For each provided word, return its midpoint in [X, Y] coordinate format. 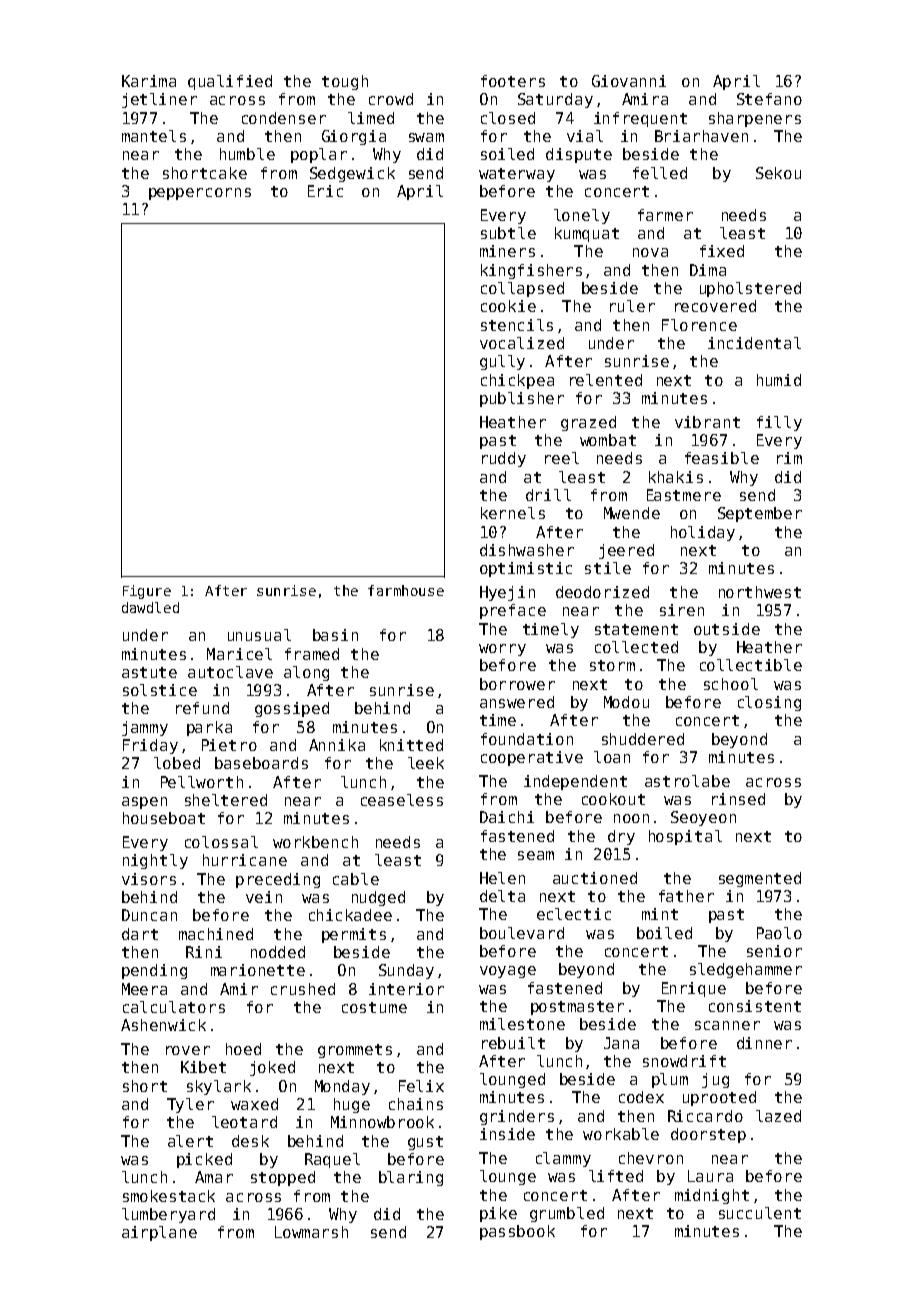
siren [682, 610]
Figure [147, 592]
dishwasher [527, 550]
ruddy [504, 459]
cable [356, 879]
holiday [703, 533]
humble [247, 154]
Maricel [239, 654]
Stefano [769, 99]
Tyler [190, 1105]
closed [508, 118]
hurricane [245, 860]
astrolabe [687, 781]
